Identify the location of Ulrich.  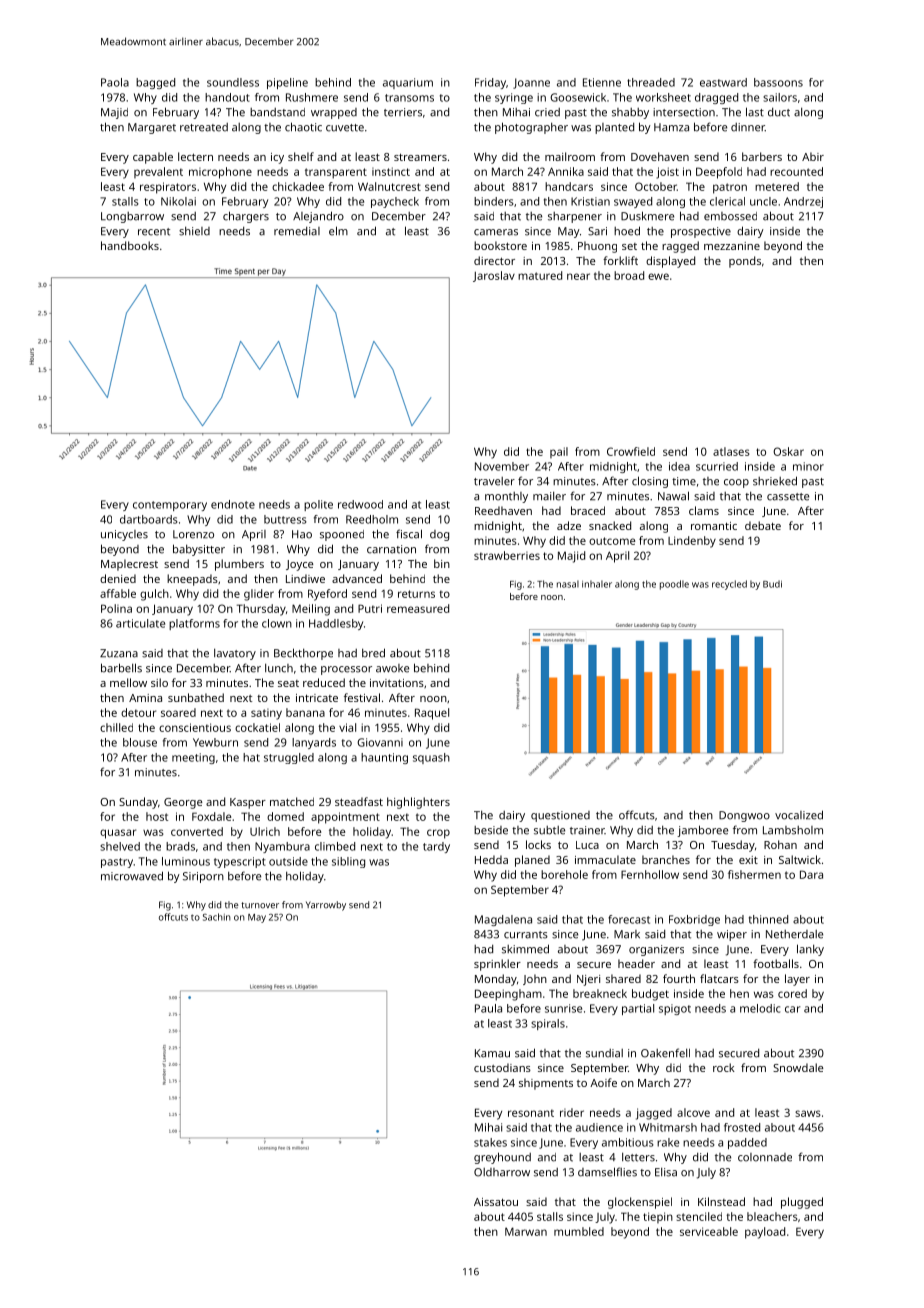
(265, 831).
